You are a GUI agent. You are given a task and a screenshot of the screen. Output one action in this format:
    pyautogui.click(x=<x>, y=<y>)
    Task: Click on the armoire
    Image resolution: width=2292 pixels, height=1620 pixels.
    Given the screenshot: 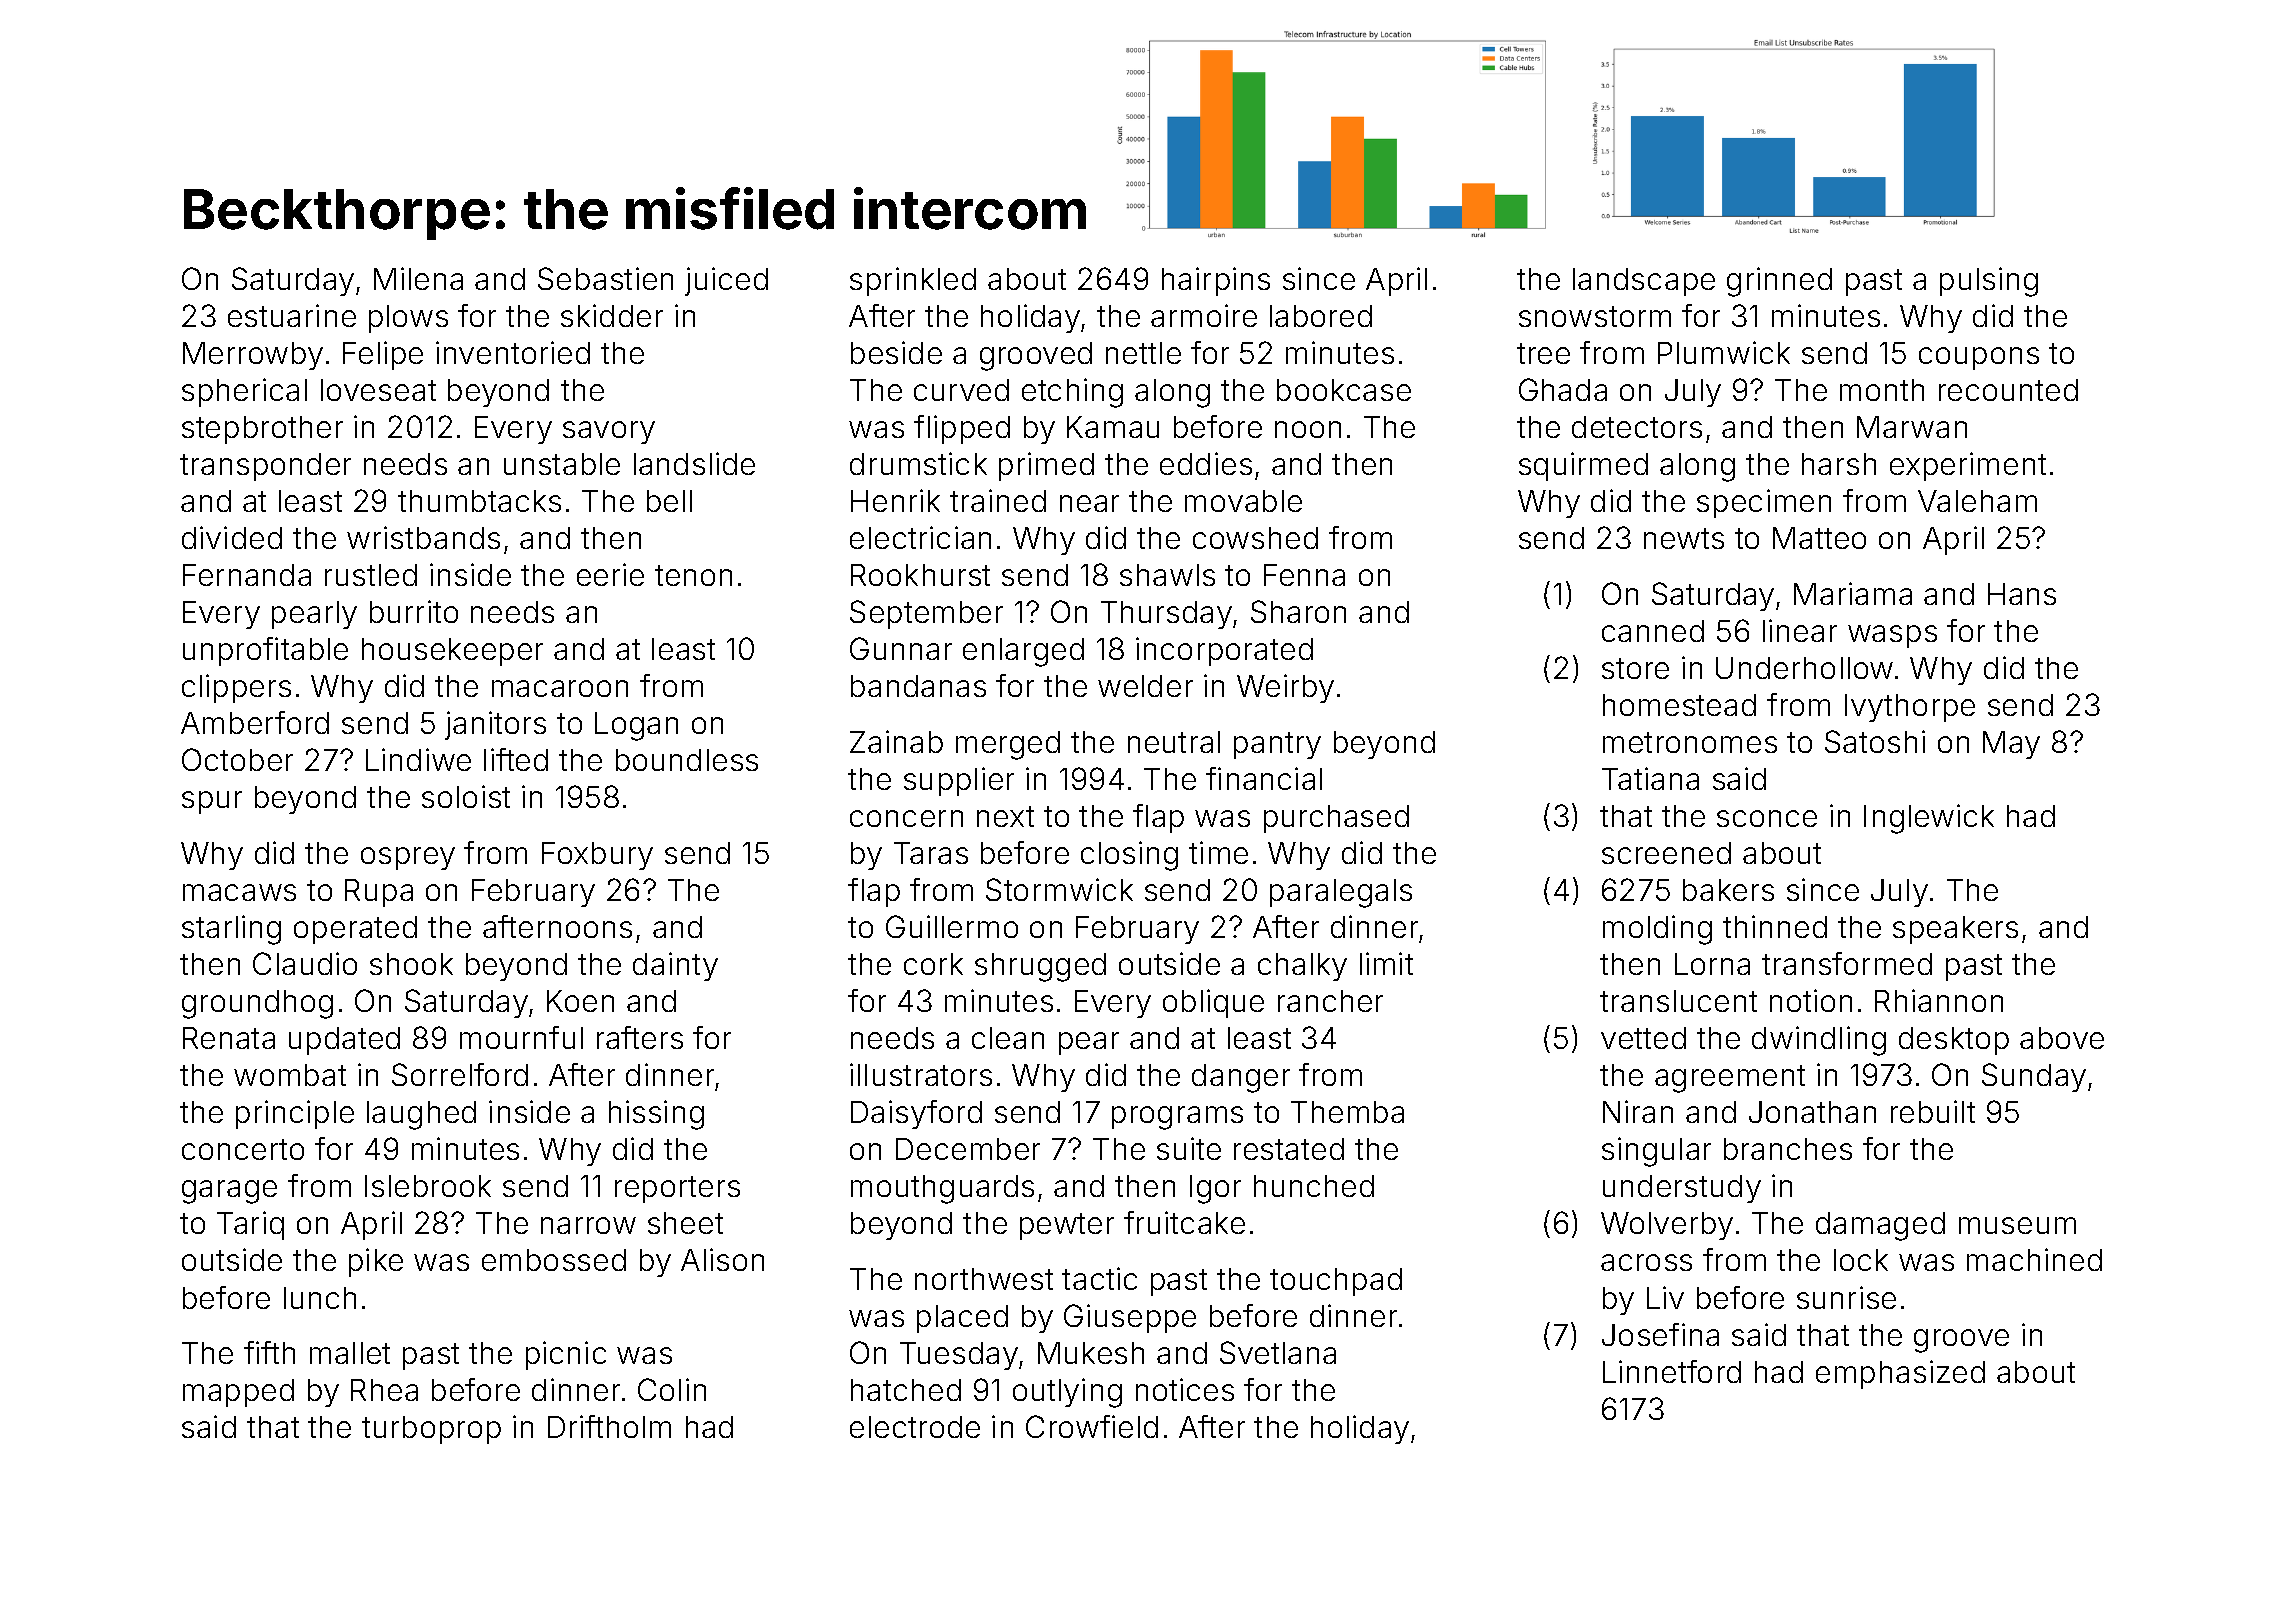 What is the action you would take?
    pyautogui.click(x=1204, y=315)
